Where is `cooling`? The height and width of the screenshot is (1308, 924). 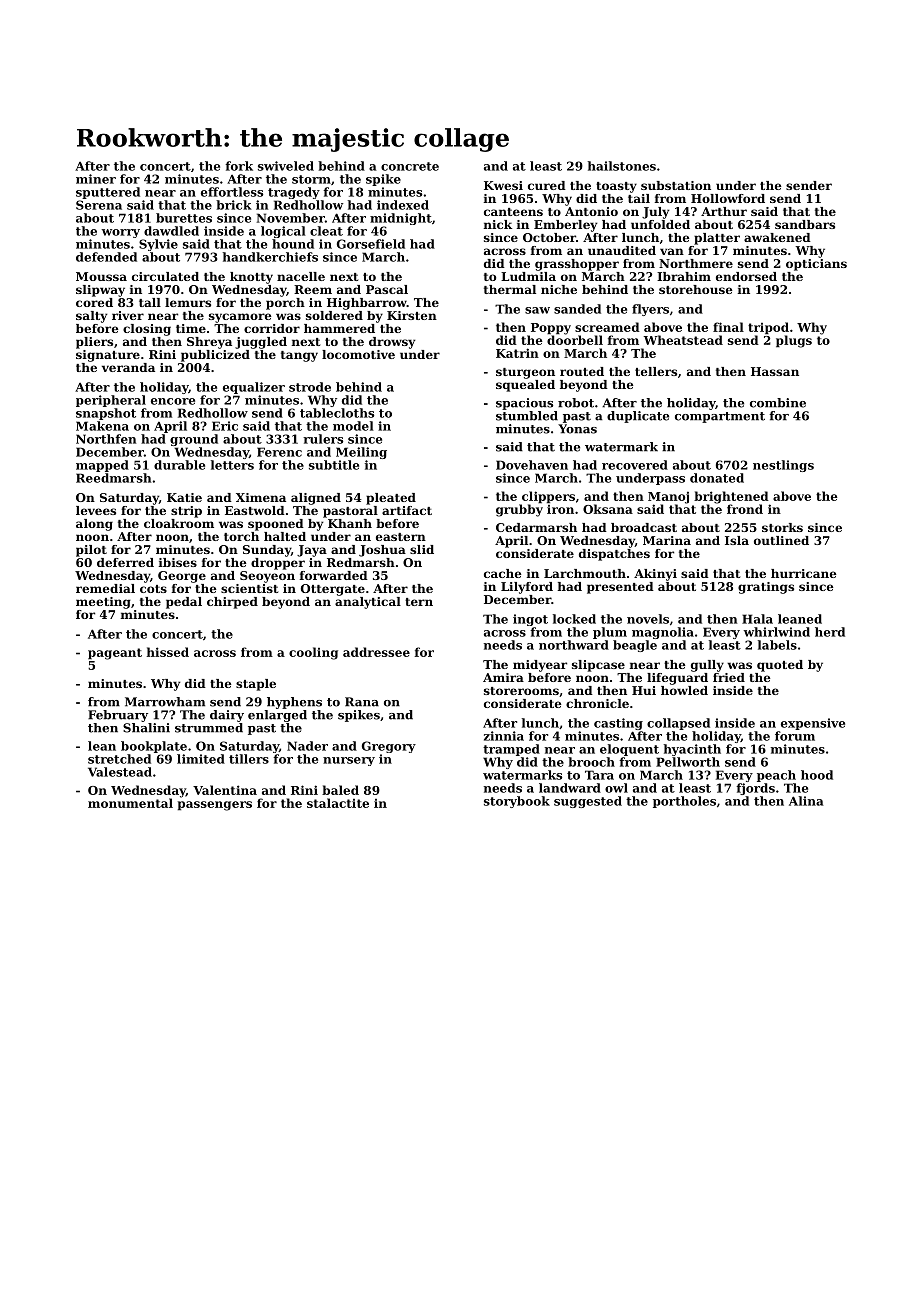 cooling is located at coordinates (313, 653).
